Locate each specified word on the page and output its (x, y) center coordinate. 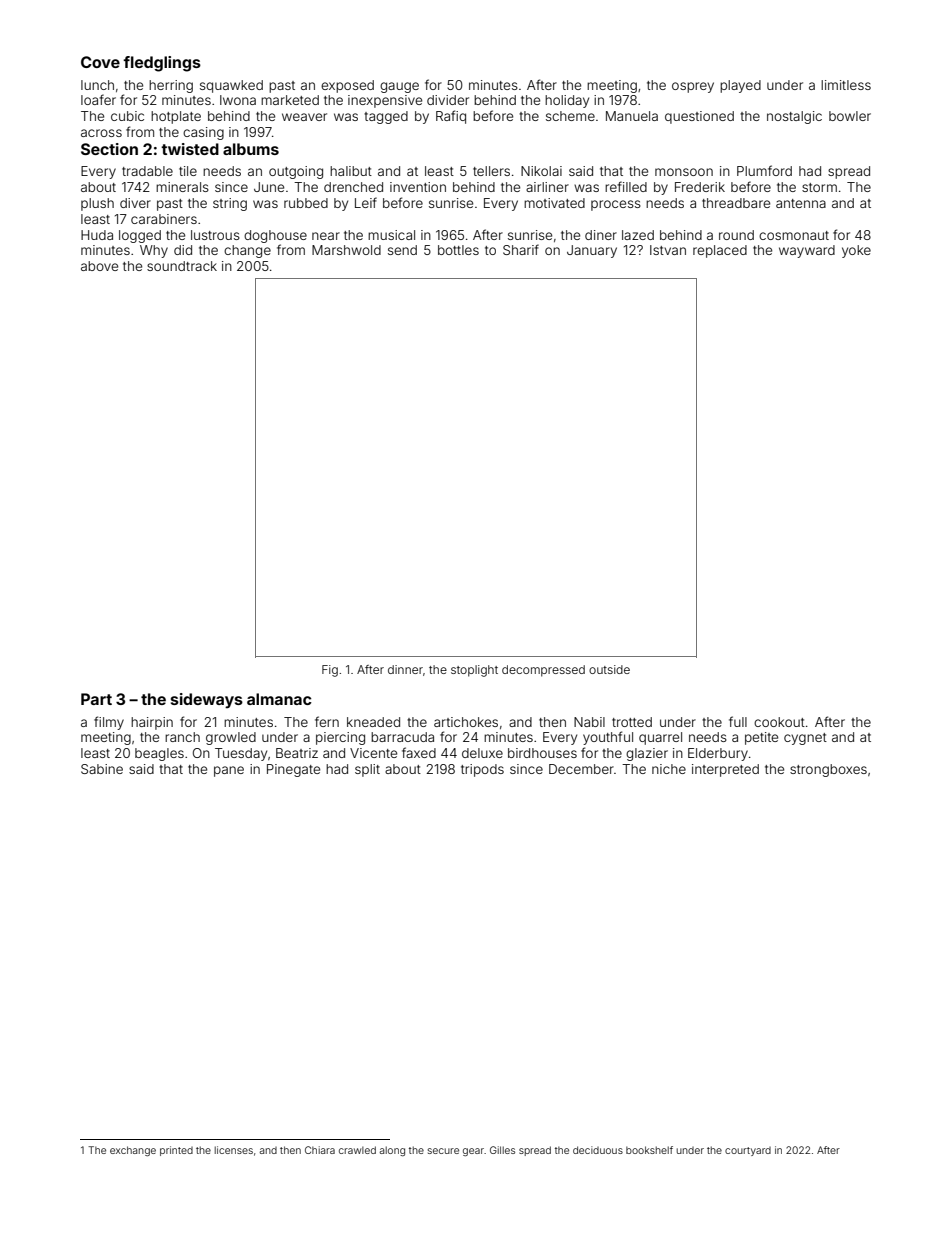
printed (176, 1151)
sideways (207, 701)
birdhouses (542, 753)
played (740, 86)
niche (669, 769)
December (581, 769)
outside (609, 669)
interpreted (725, 770)
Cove (100, 62)
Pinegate (293, 770)
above (99, 266)
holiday (567, 101)
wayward (807, 251)
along (392, 1151)
